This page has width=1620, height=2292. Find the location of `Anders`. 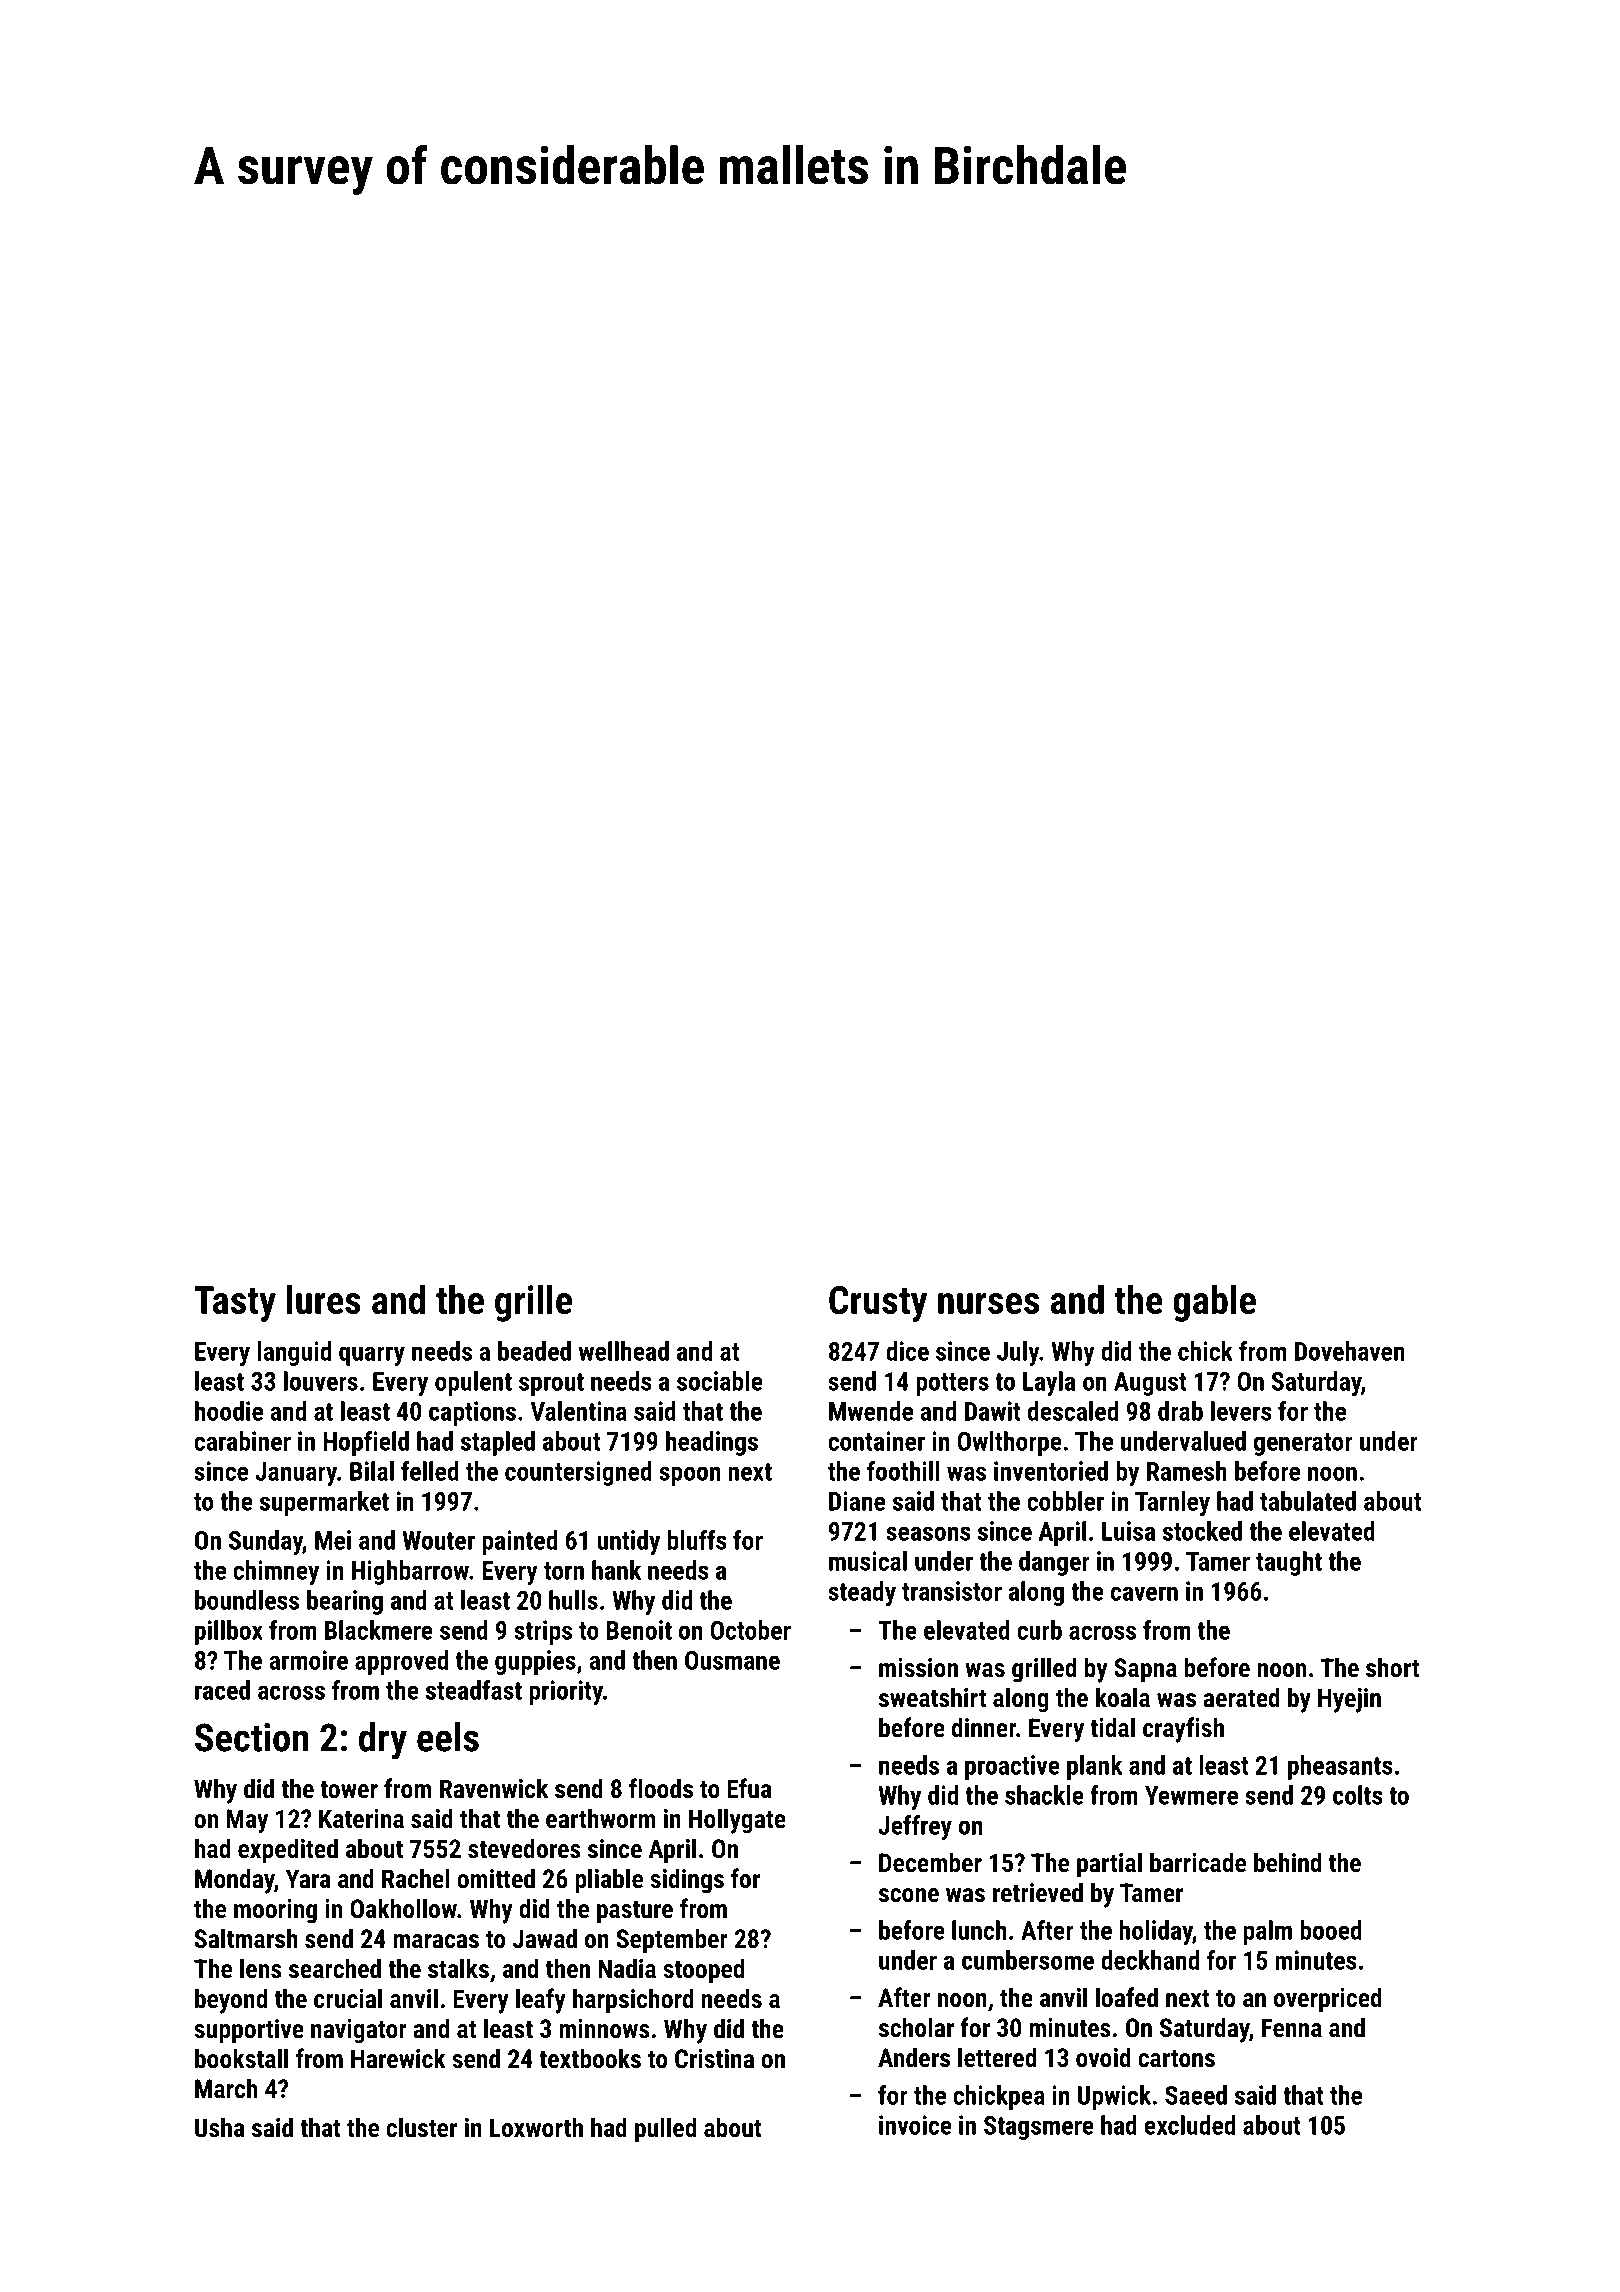

Anders is located at coordinates (914, 2057).
